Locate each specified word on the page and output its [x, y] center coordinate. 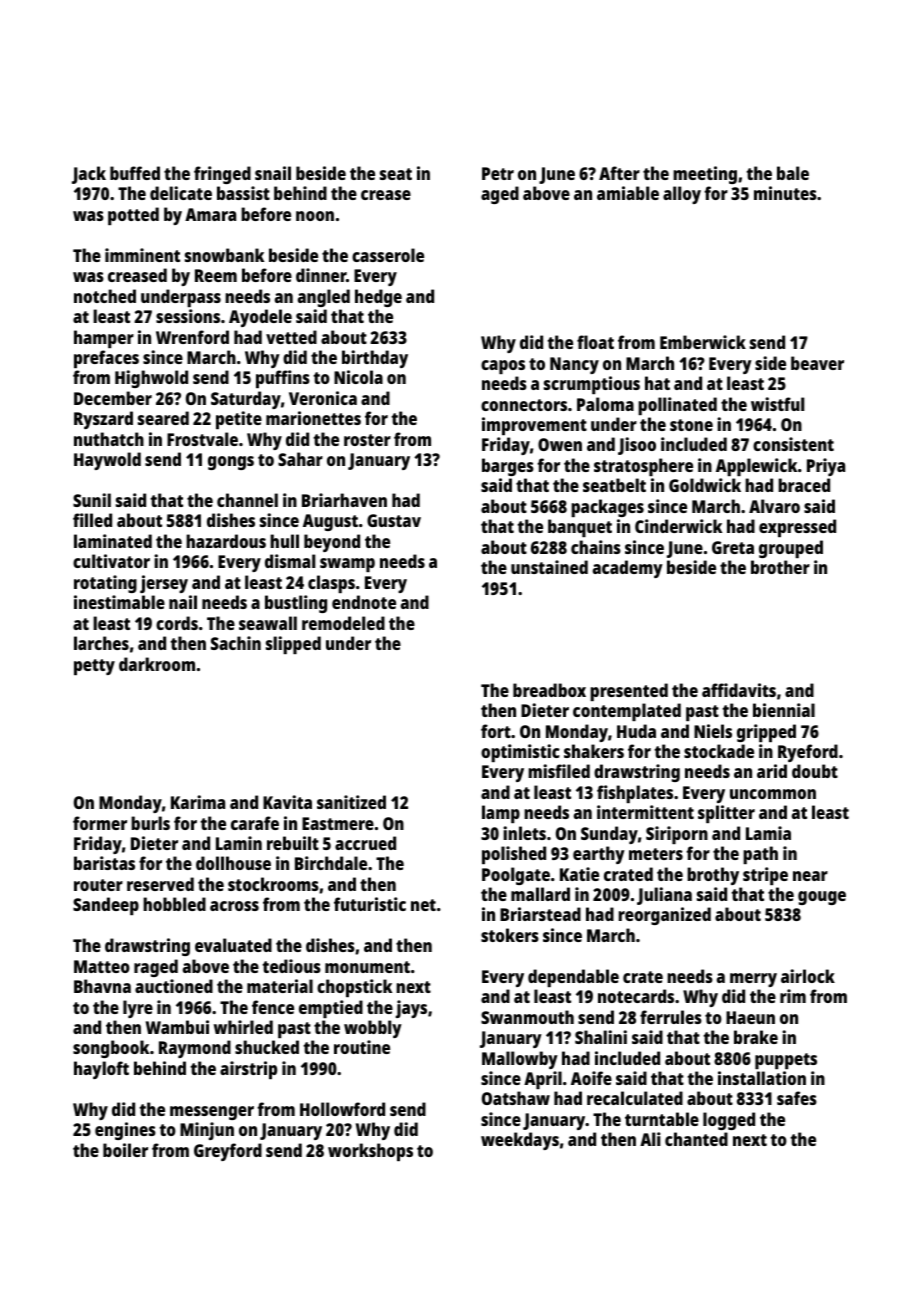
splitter [726, 814]
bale [793, 173]
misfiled [559, 771]
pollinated [677, 406]
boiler [125, 1150]
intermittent [645, 812]
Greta [733, 547]
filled [92, 520]
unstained [549, 567]
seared [163, 418]
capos [503, 367]
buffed [135, 173]
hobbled [174, 904]
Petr [498, 173]
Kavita [287, 802]
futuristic [370, 904]
